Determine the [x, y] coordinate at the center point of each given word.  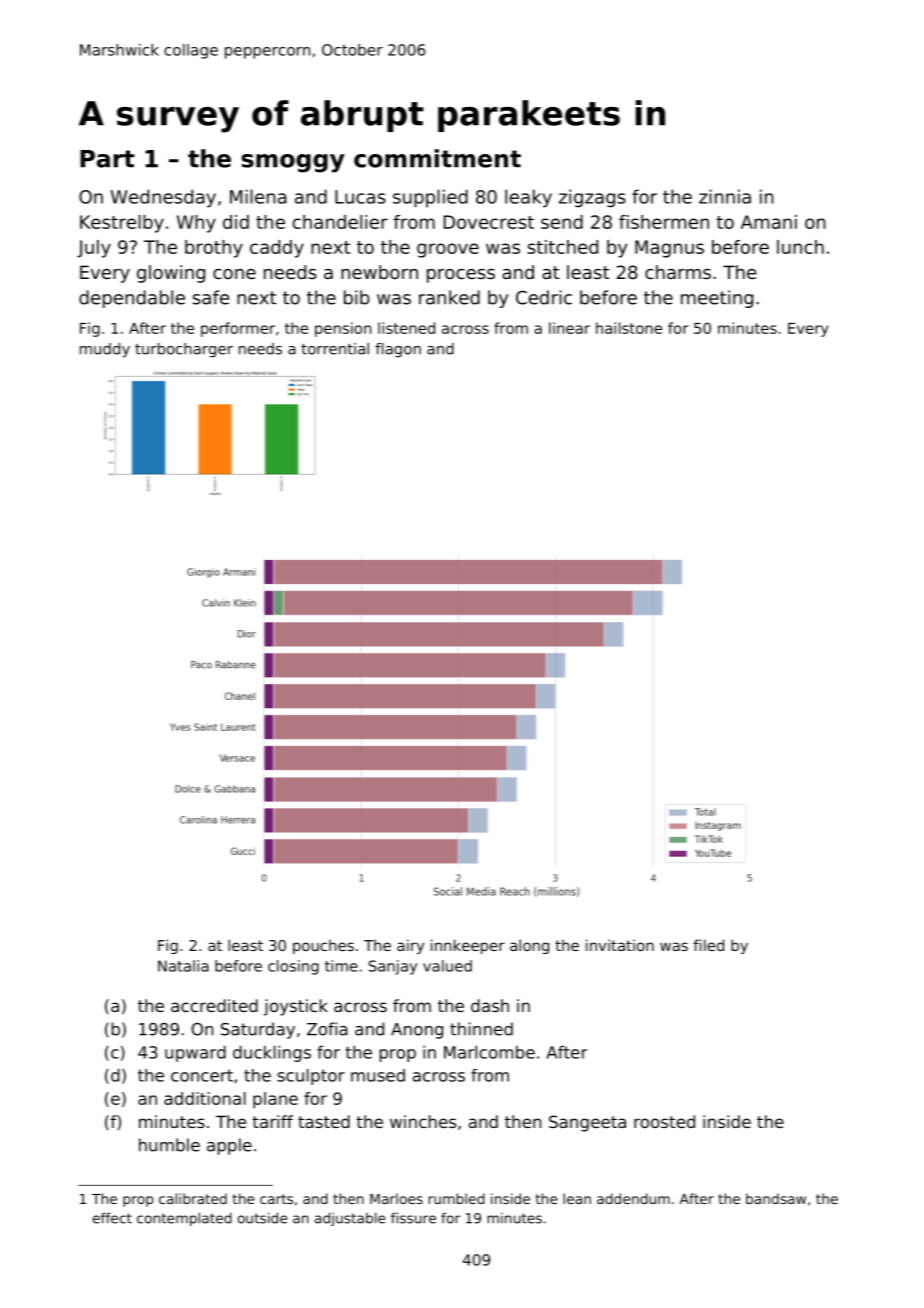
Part [107, 159]
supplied [430, 198]
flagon [398, 350]
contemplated [184, 1219]
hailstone [629, 328]
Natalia [183, 966]
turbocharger [184, 350]
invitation [620, 945]
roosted [664, 1121]
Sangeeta [587, 1123]
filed [708, 945]
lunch [800, 247]
